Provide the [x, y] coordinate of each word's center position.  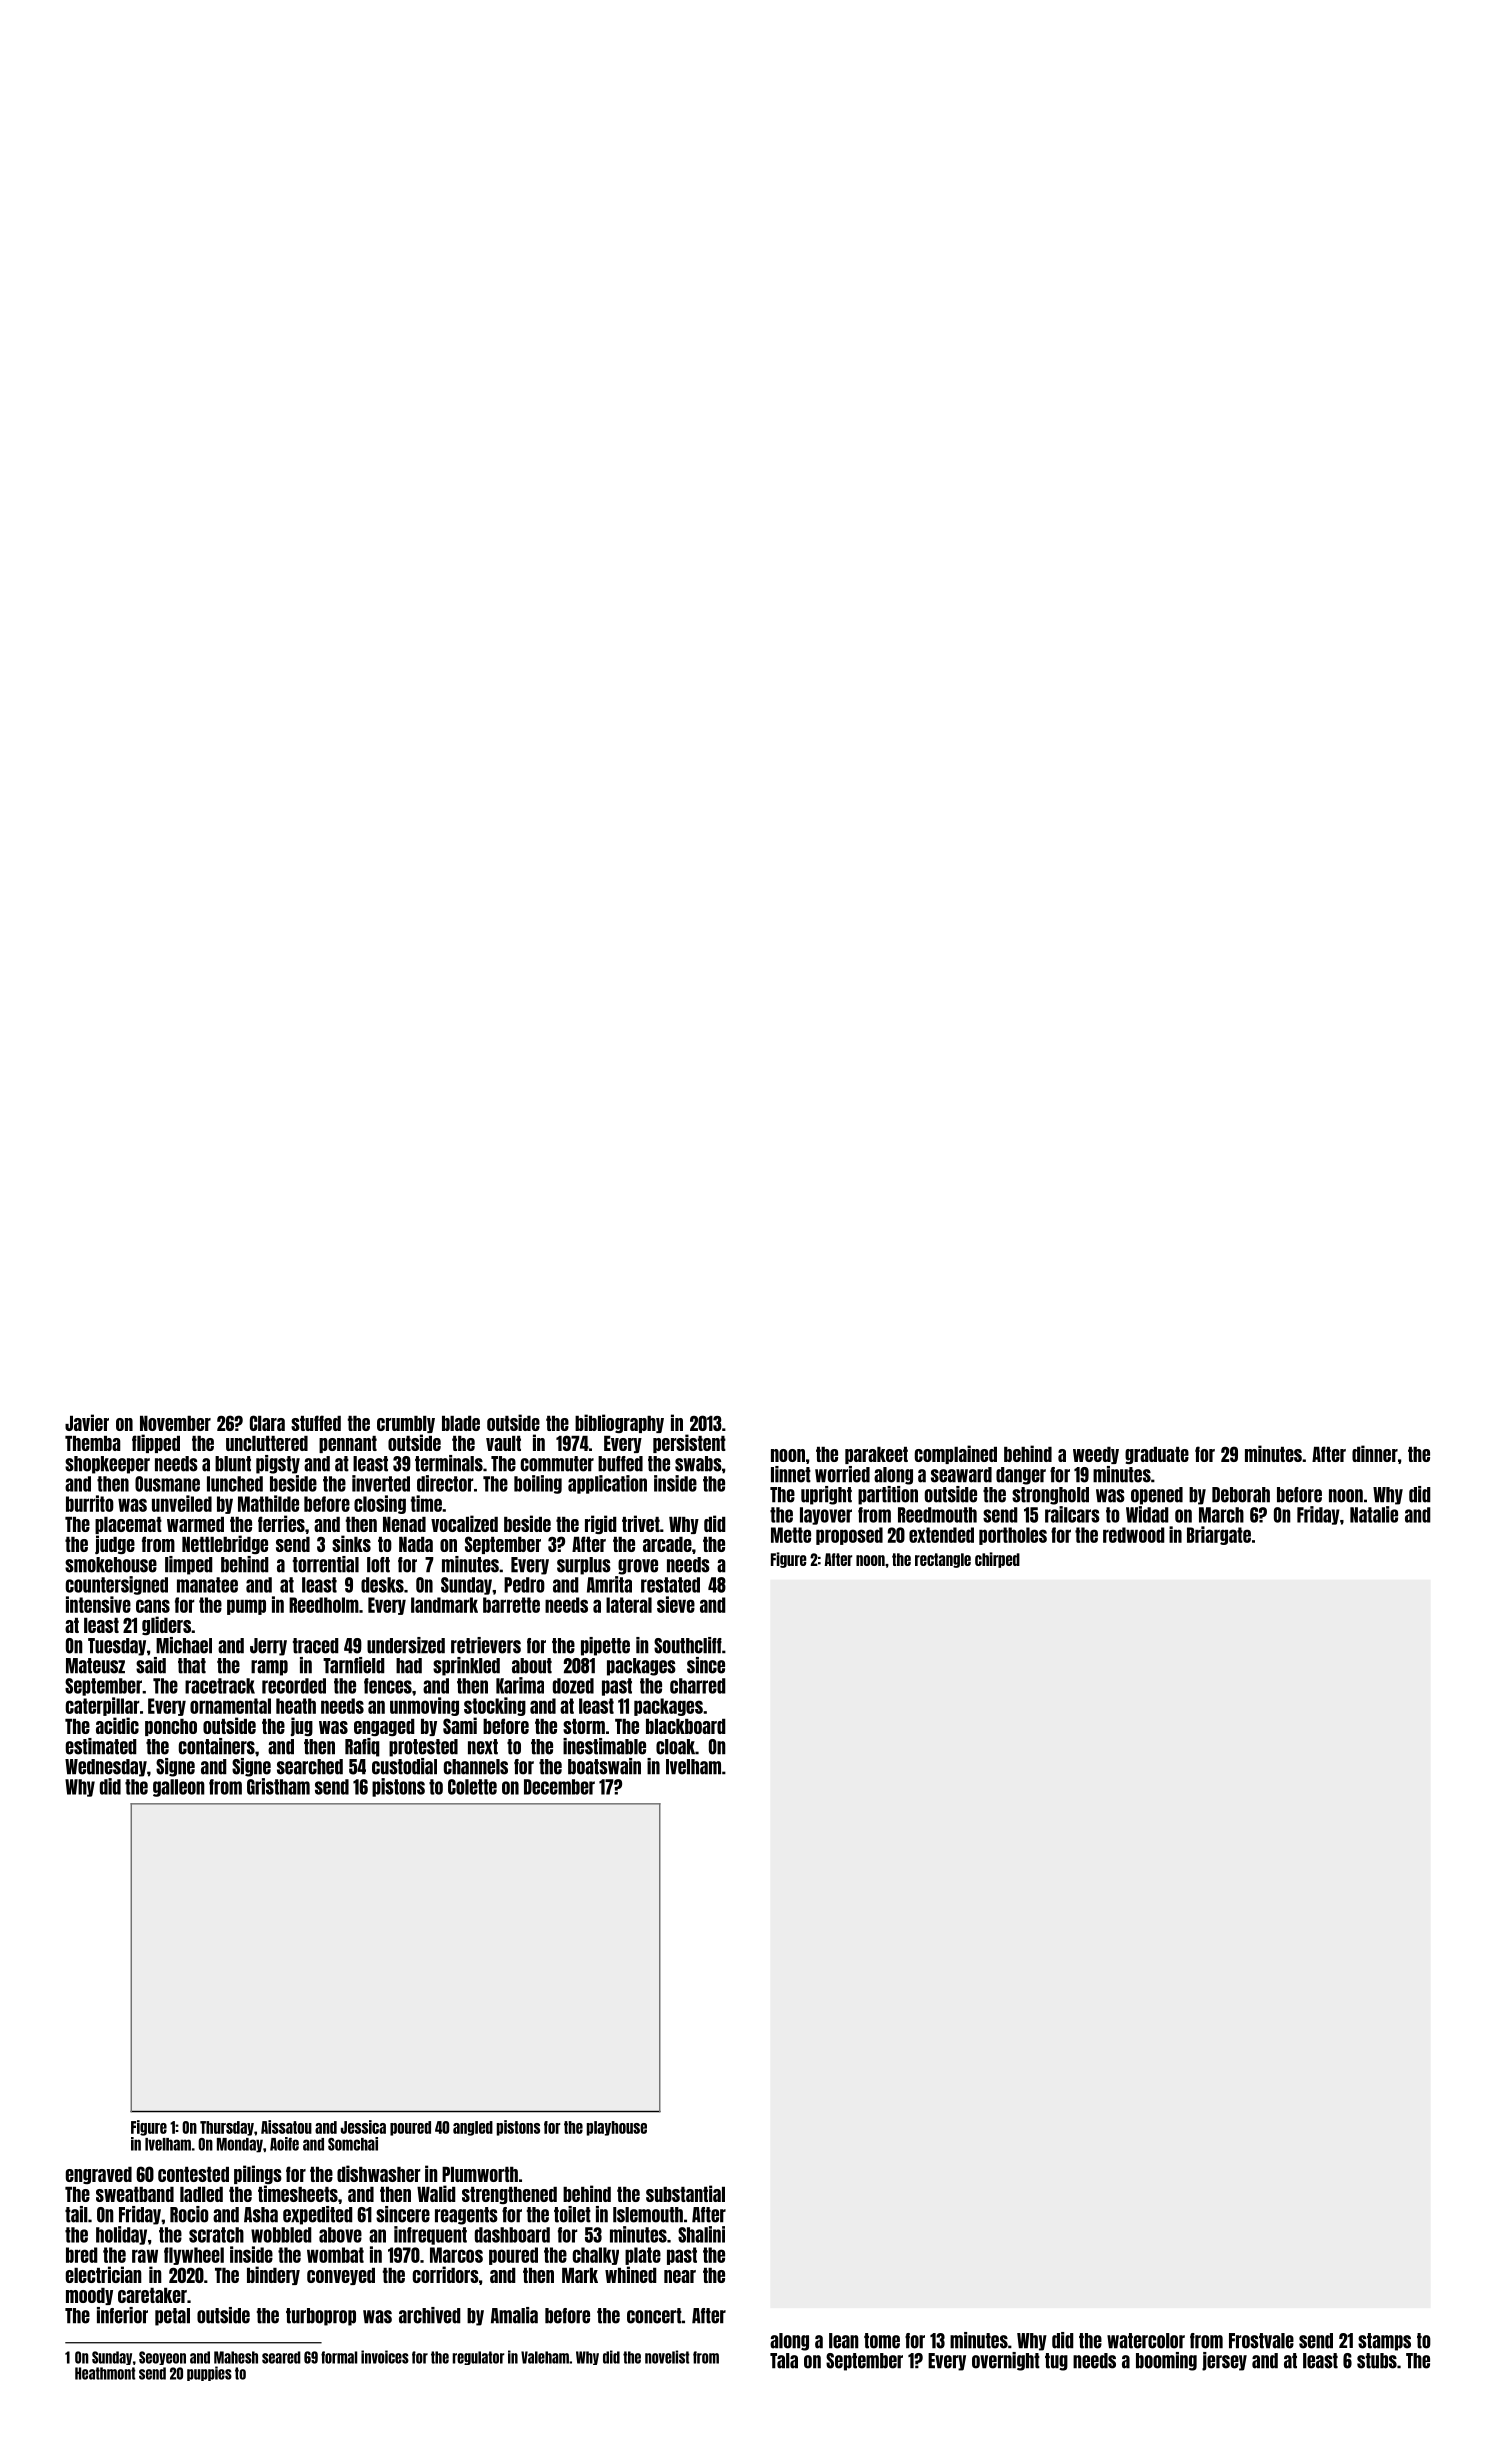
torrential [326, 1564]
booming [1166, 2361]
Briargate [1219, 1535]
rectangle [943, 1560]
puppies [209, 2373]
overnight [1006, 2361]
